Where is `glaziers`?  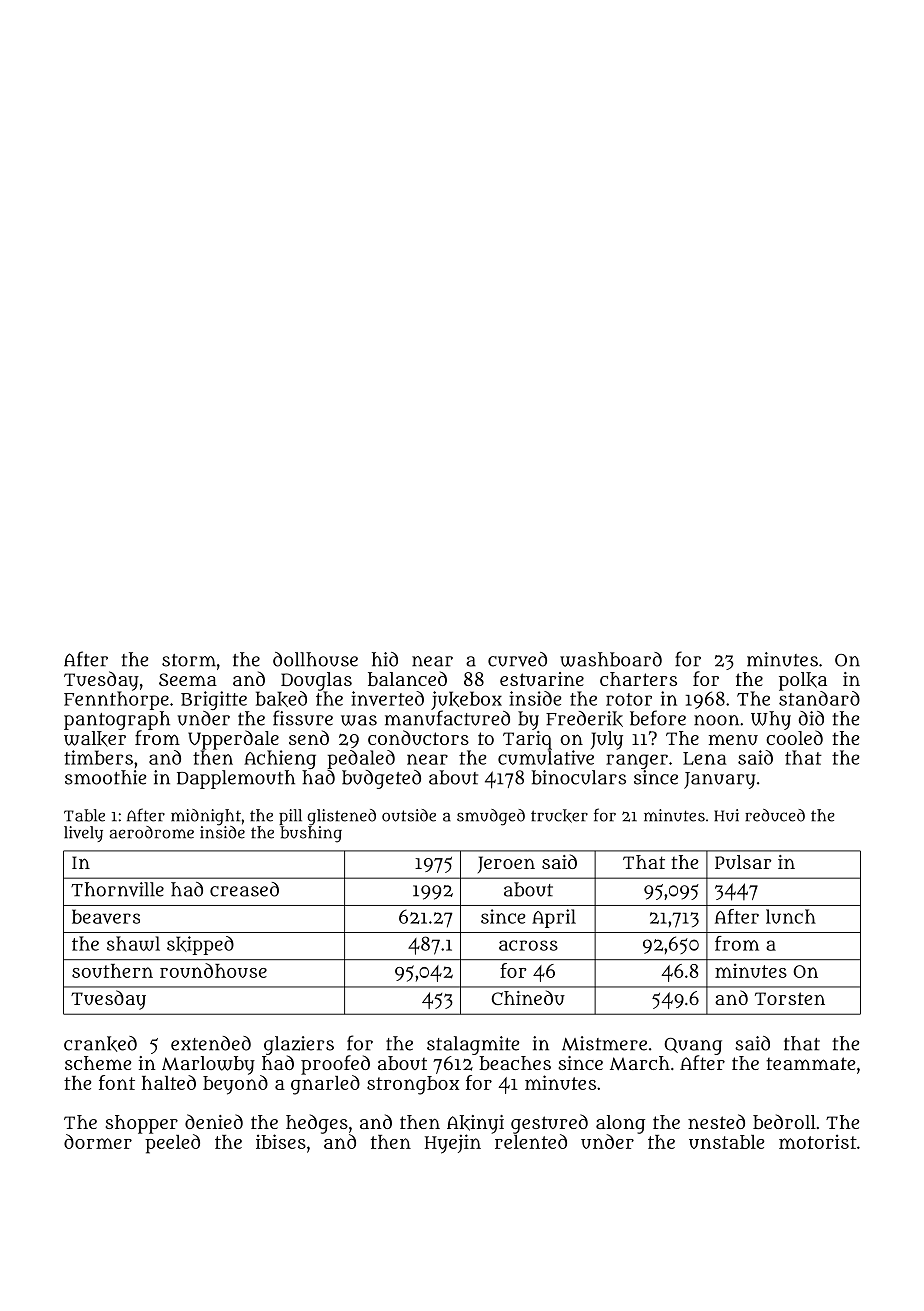
glaziers is located at coordinates (299, 1045).
